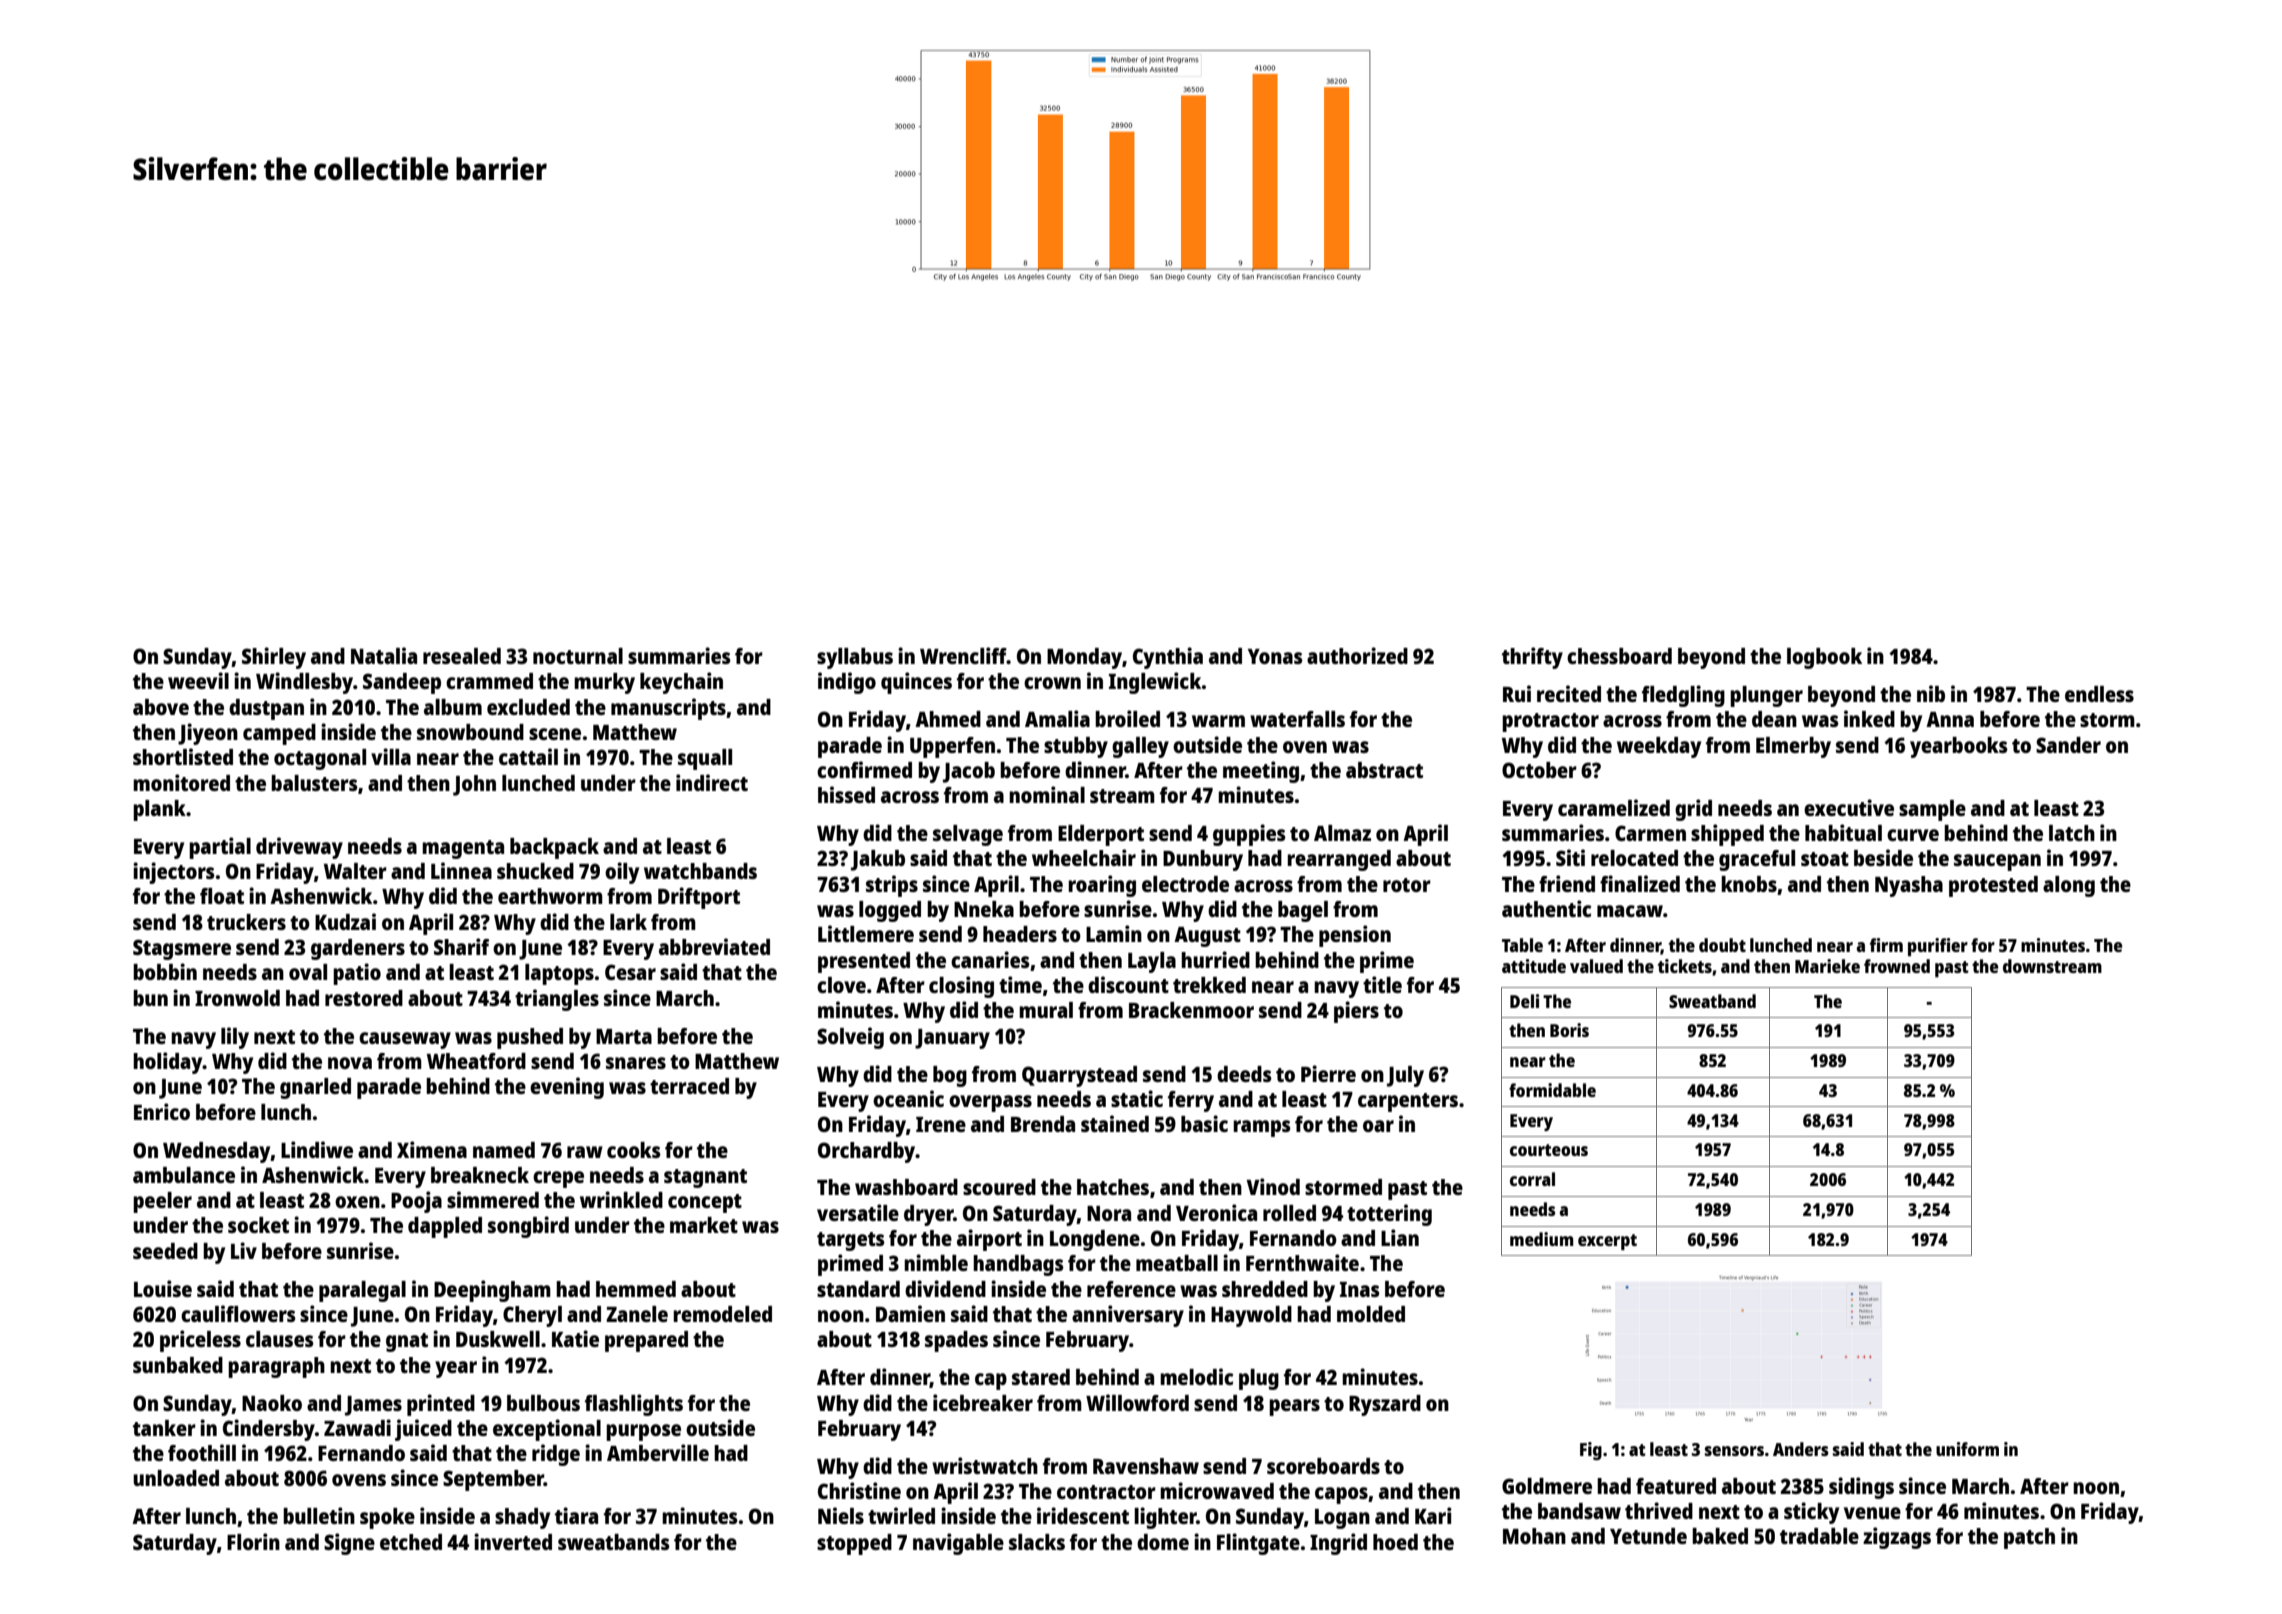  What do you see at coordinates (1683, 696) in the screenshot?
I see `fledgling` at bounding box center [1683, 696].
